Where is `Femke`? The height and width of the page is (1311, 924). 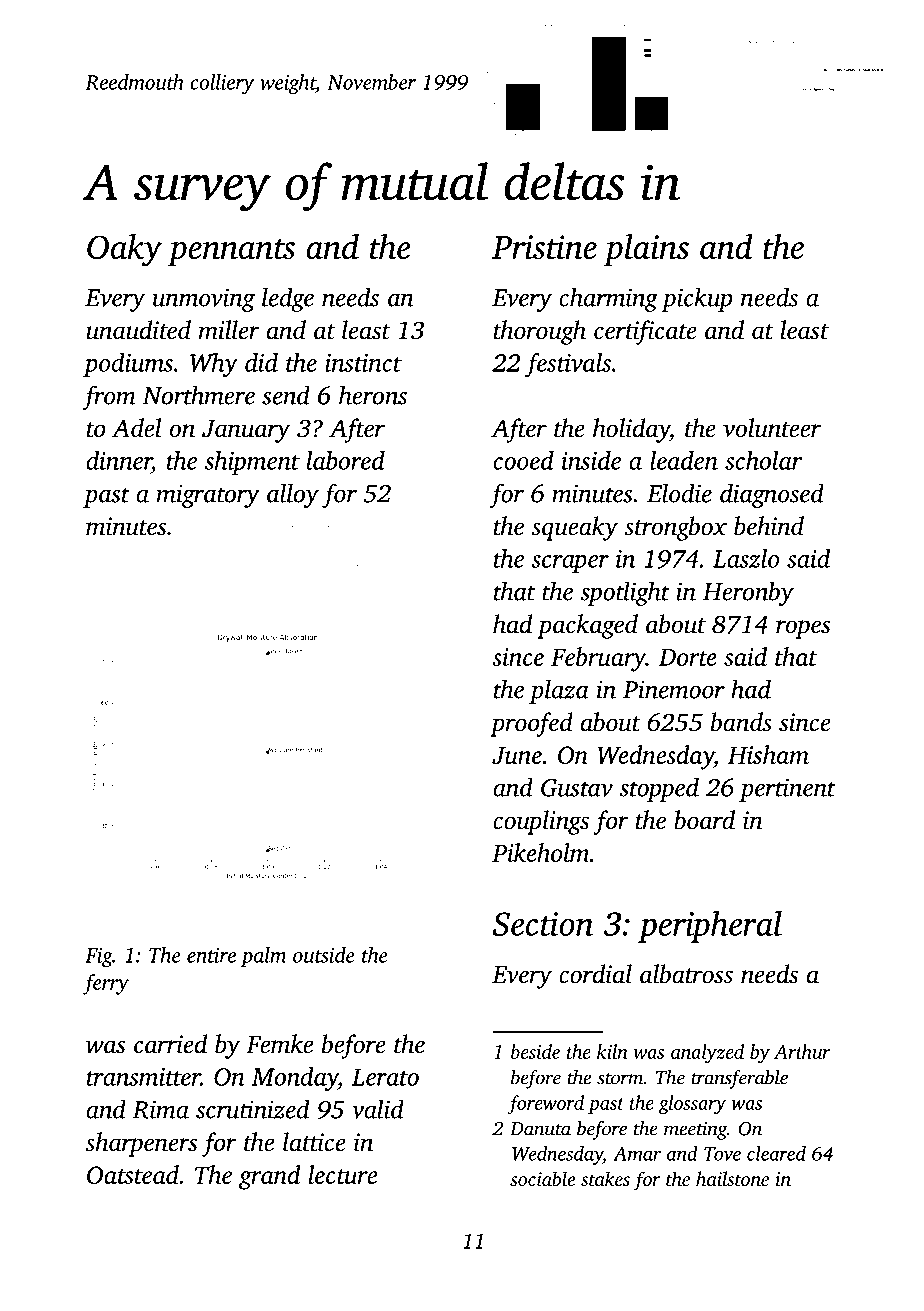 Femke is located at coordinates (279, 1044).
